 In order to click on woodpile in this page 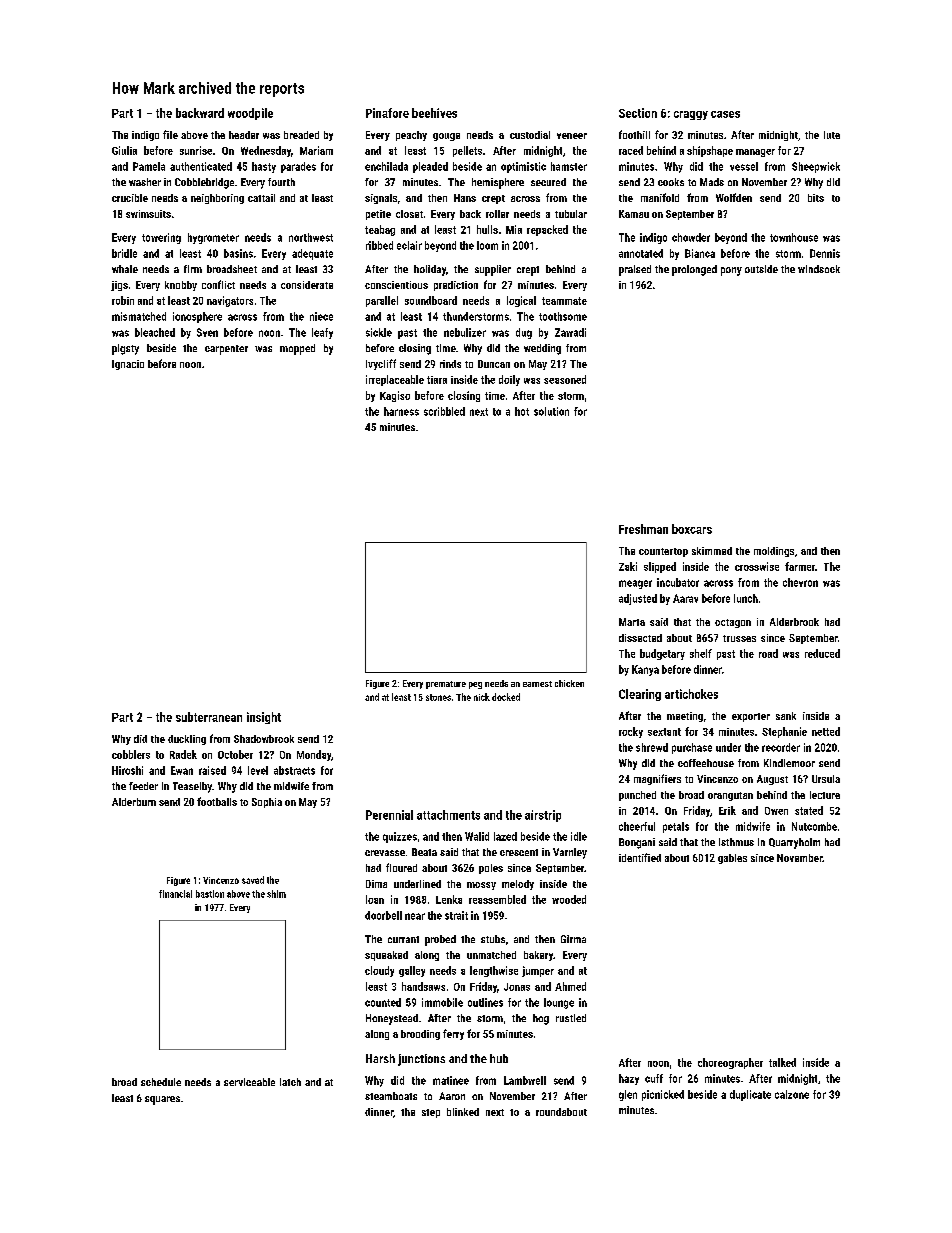, I will do `click(250, 114)`.
